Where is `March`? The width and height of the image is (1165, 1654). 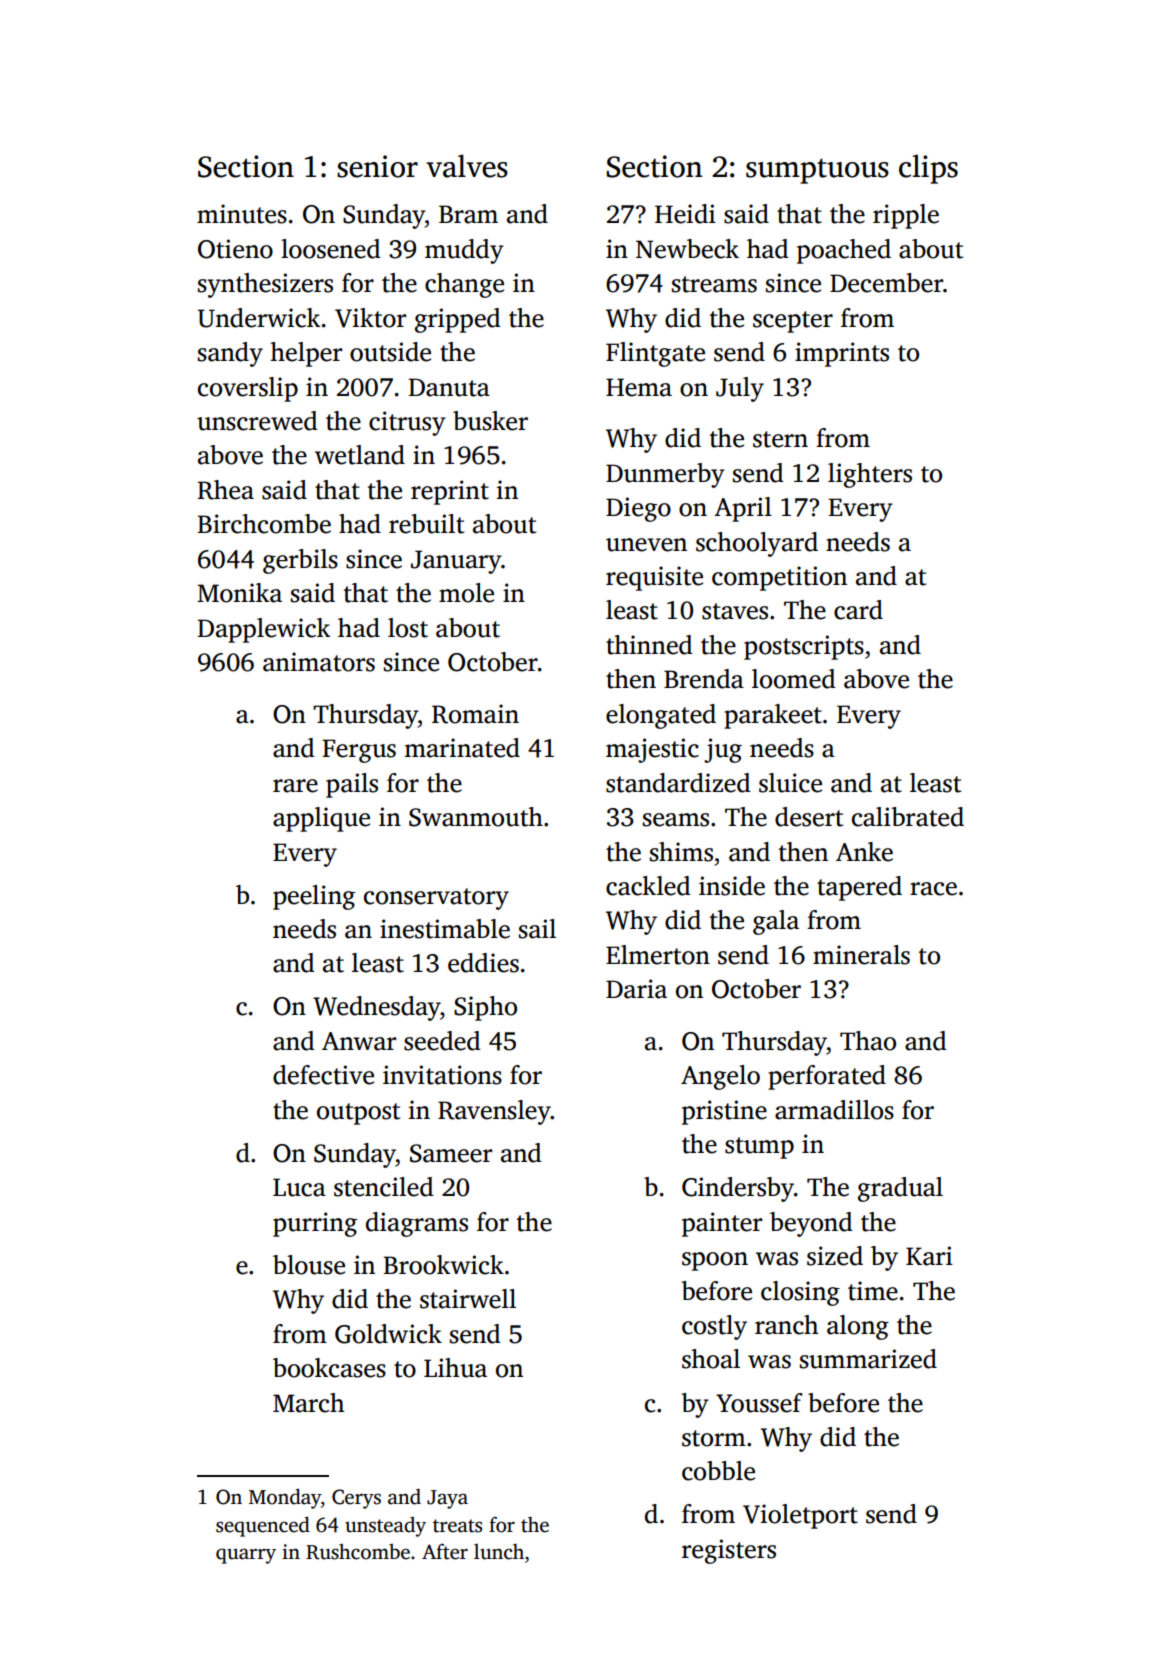 March is located at coordinates (308, 1403).
